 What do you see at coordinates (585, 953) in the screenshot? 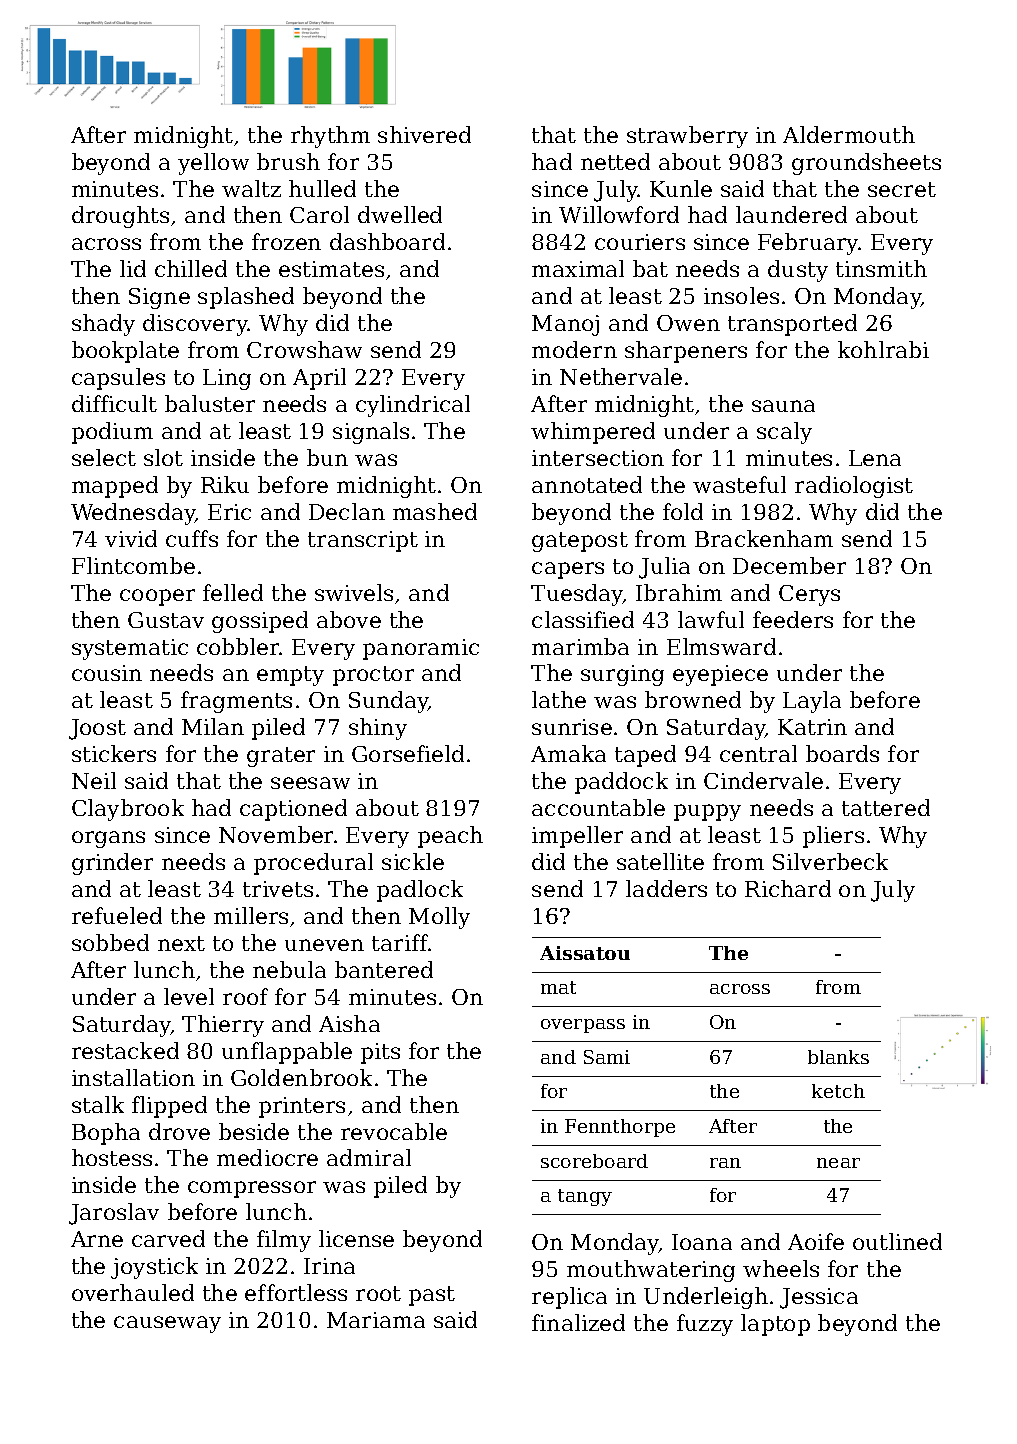
I see `Aissatou` at bounding box center [585, 953].
